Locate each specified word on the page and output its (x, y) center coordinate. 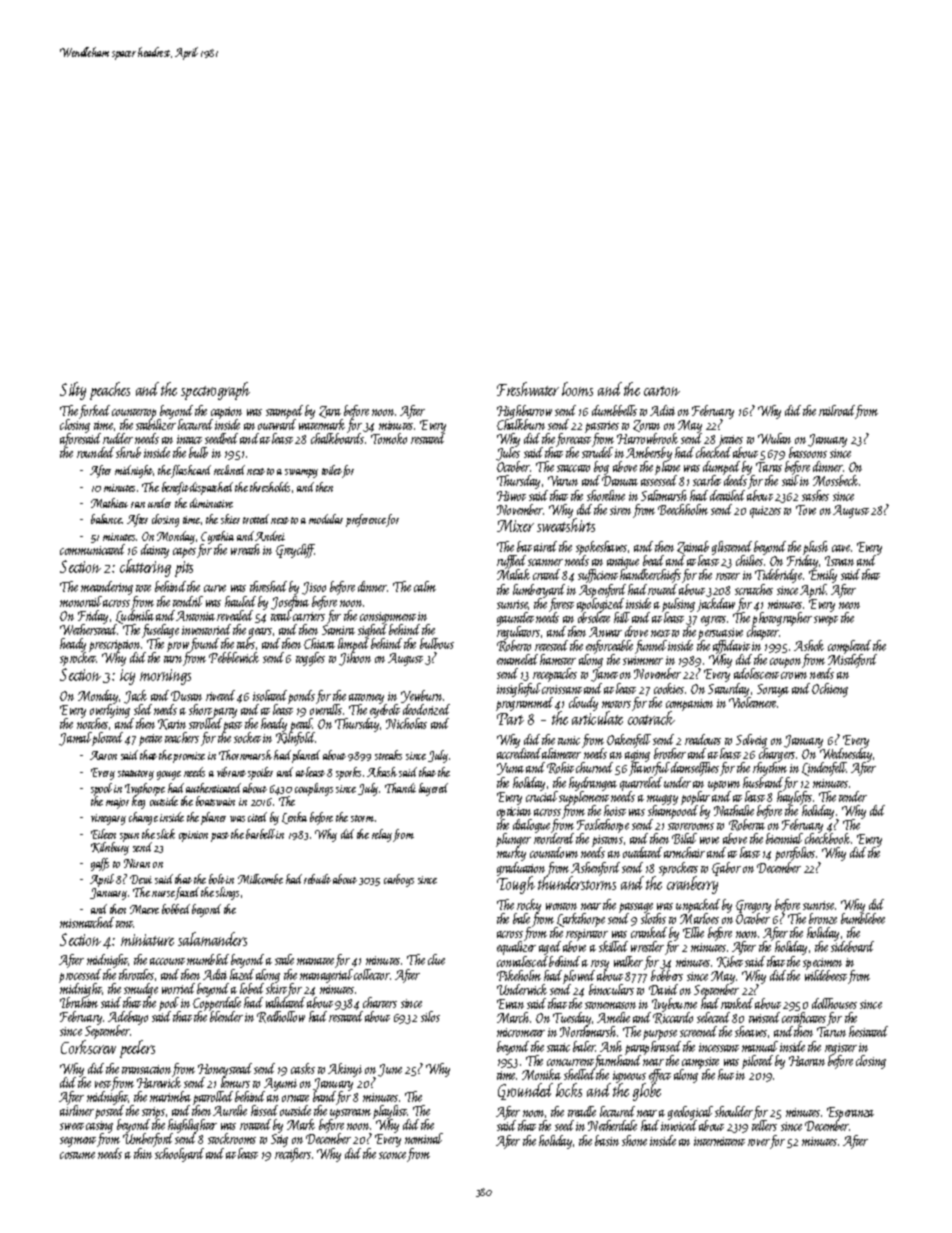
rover (759, 1142)
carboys (399, 880)
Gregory (753, 906)
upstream (350, 1114)
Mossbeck (835, 480)
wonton (561, 906)
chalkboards (337, 438)
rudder (118, 438)
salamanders (212, 939)
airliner (77, 1110)
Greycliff (295, 551)
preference (366, 520)
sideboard (852, 947)
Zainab (693, 547)
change (143, 818)
